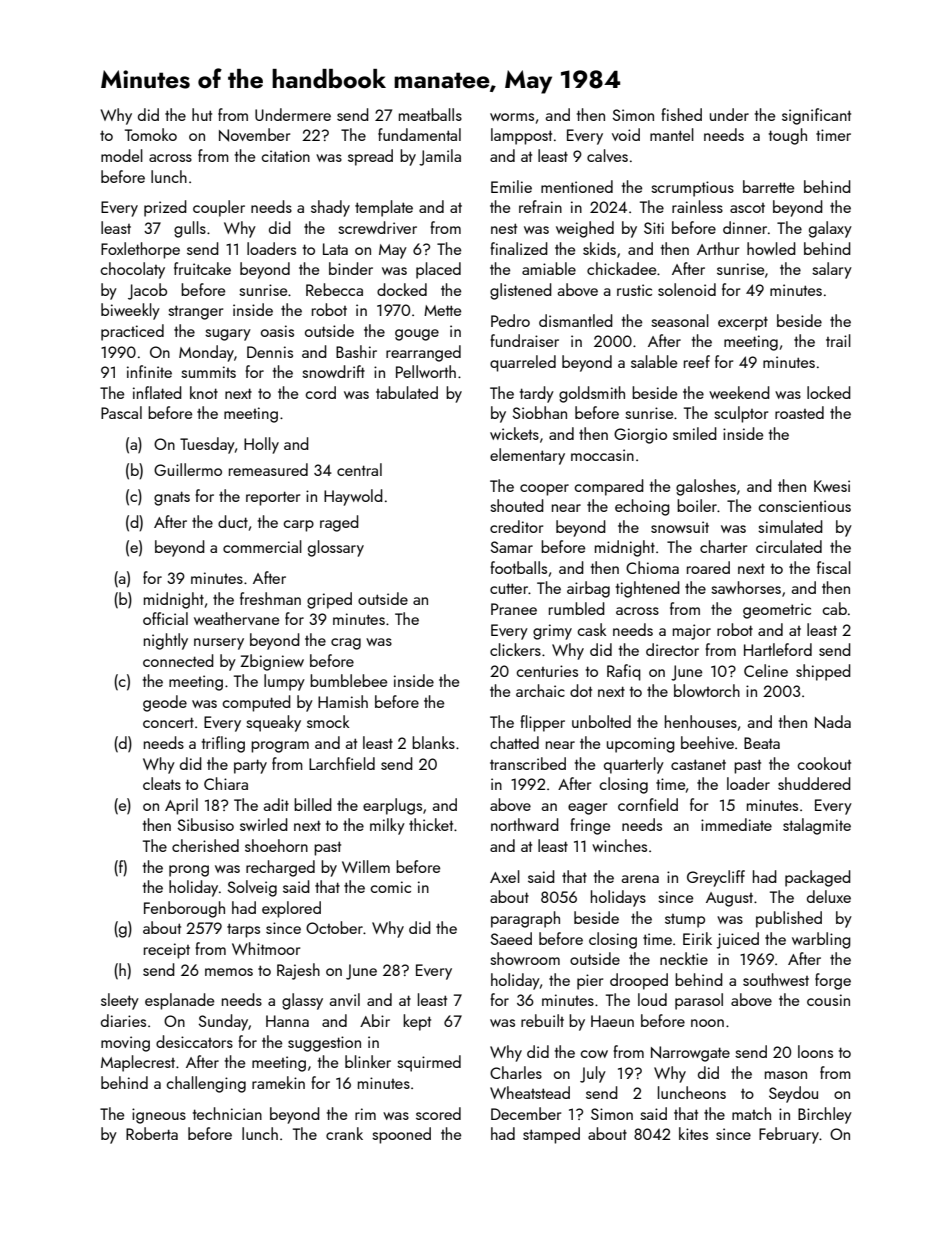  What do you see at coordinates (202, 114) in the screenshot?
I see `hut` at bounding box center [202, 114].
